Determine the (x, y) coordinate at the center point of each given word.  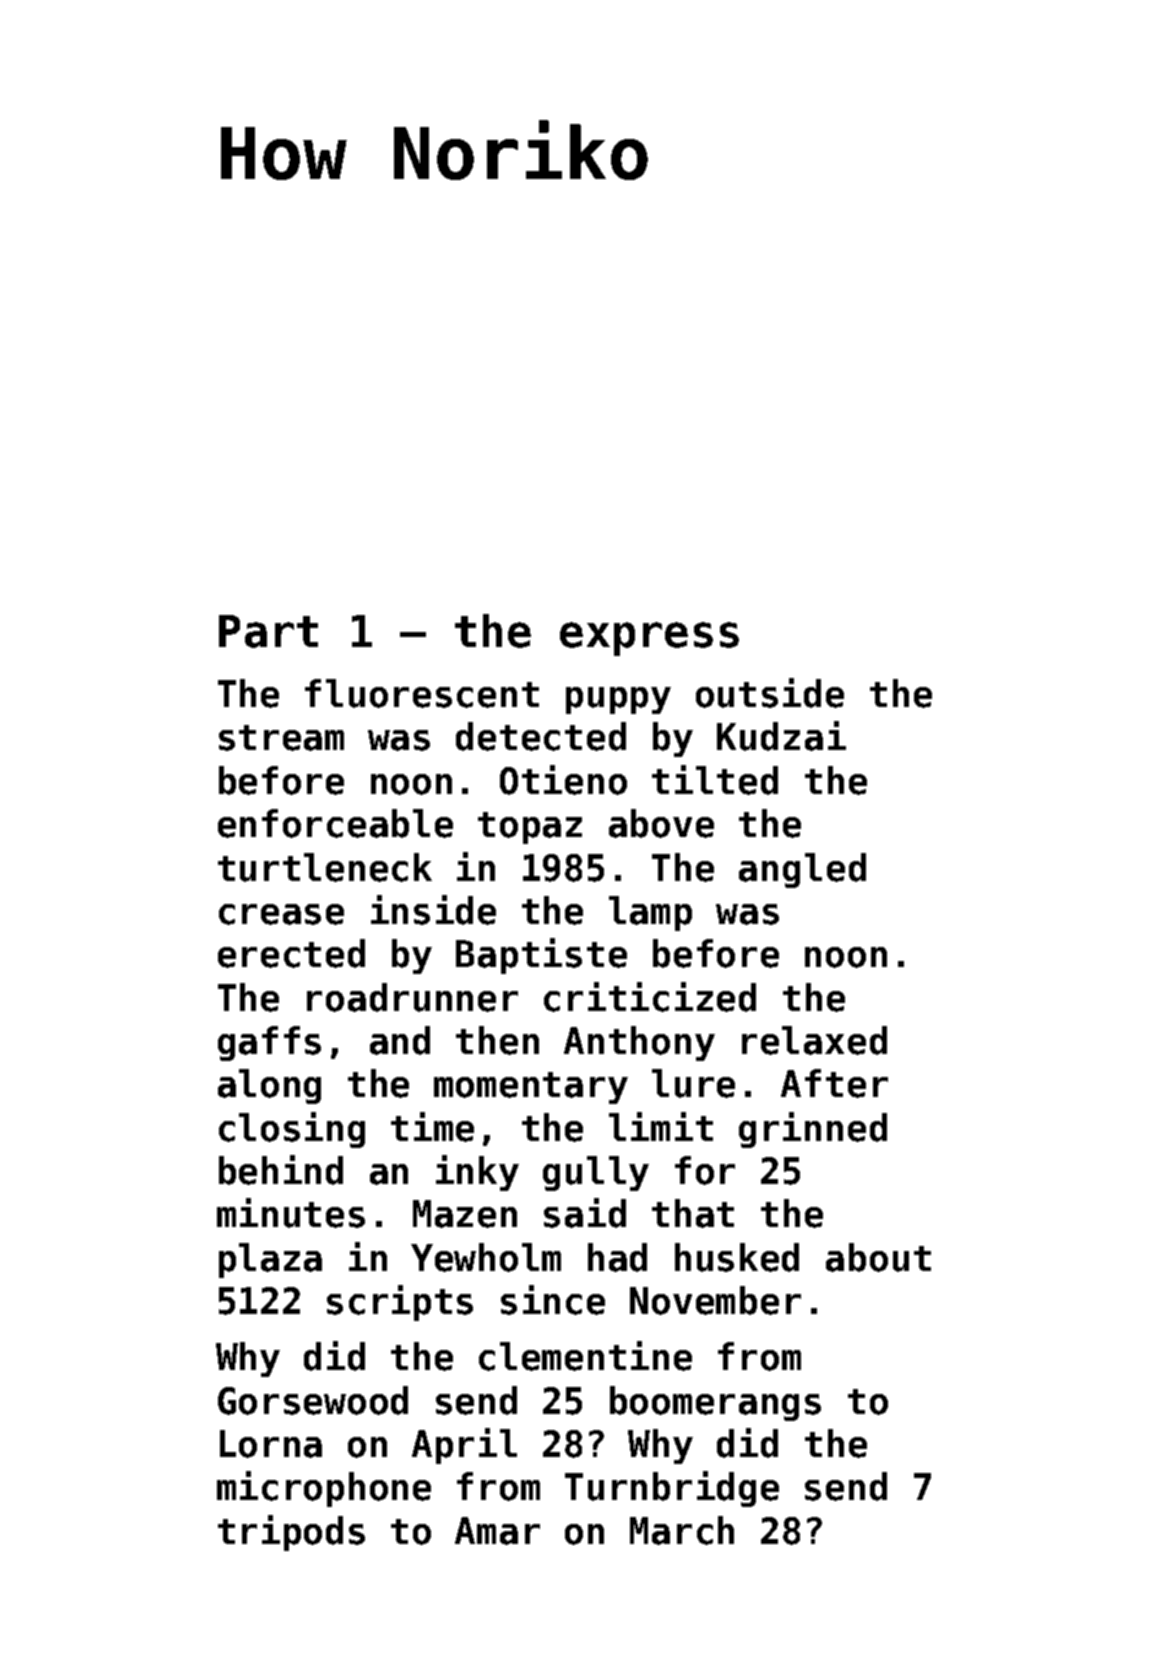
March (682, 1530)
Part (268, 631)
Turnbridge (672, 1489)
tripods (291, 1533)
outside (770, 693)
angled (802, 870)
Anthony (639, 1043)
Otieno (563, 780)
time (432, 1127)
